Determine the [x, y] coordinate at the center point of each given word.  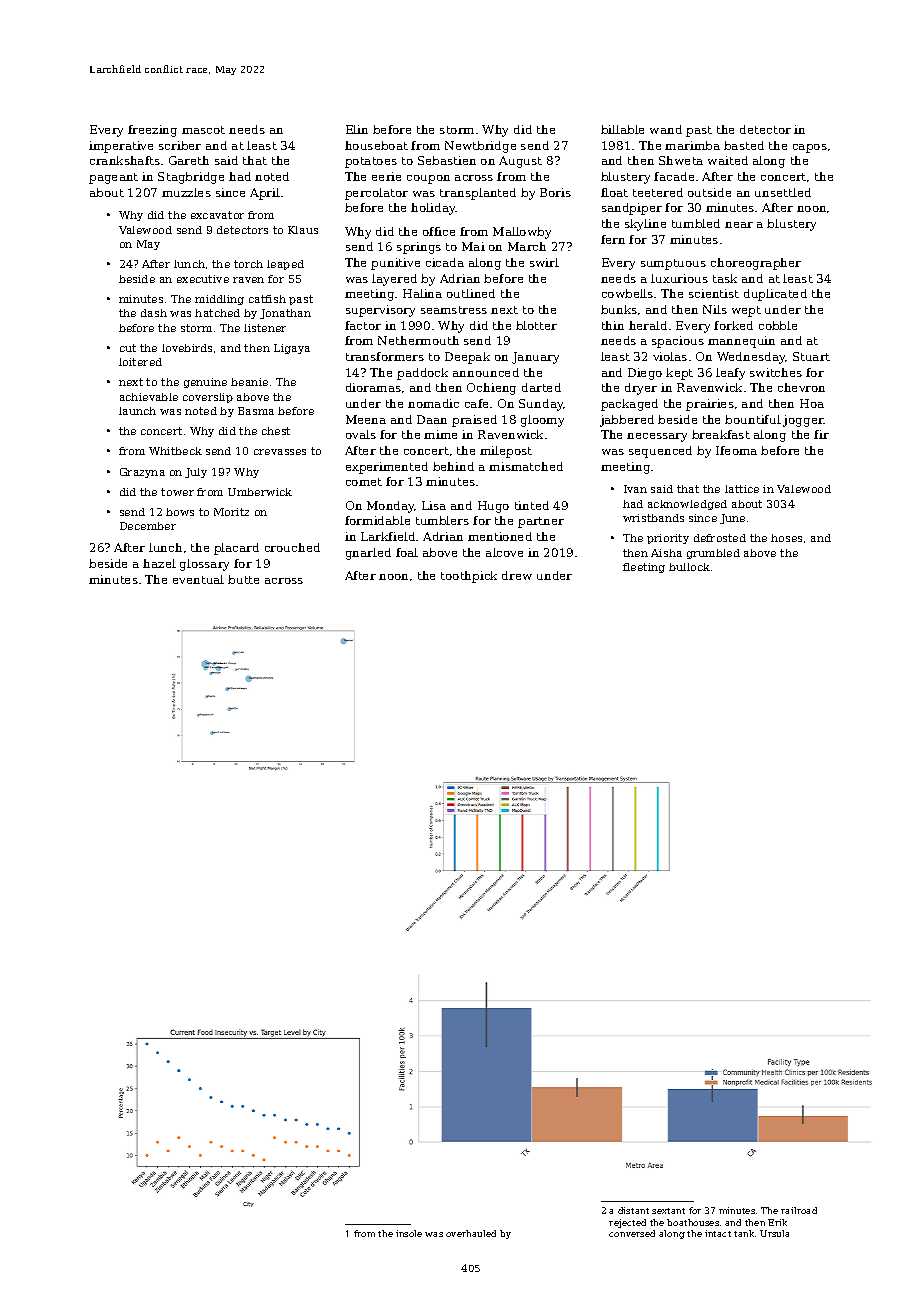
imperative [121, 147]
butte [243, 579]
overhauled [471, 1233]
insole [409, 1233]
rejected [627, 1223]
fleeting [644, 568]
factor [363, 325]
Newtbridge [480, 147]
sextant [668, 1211]
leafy [730, 374]
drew [517, 575]
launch [137, 411]
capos [810, 148]
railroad [799, 1210]
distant [633, 1210]
